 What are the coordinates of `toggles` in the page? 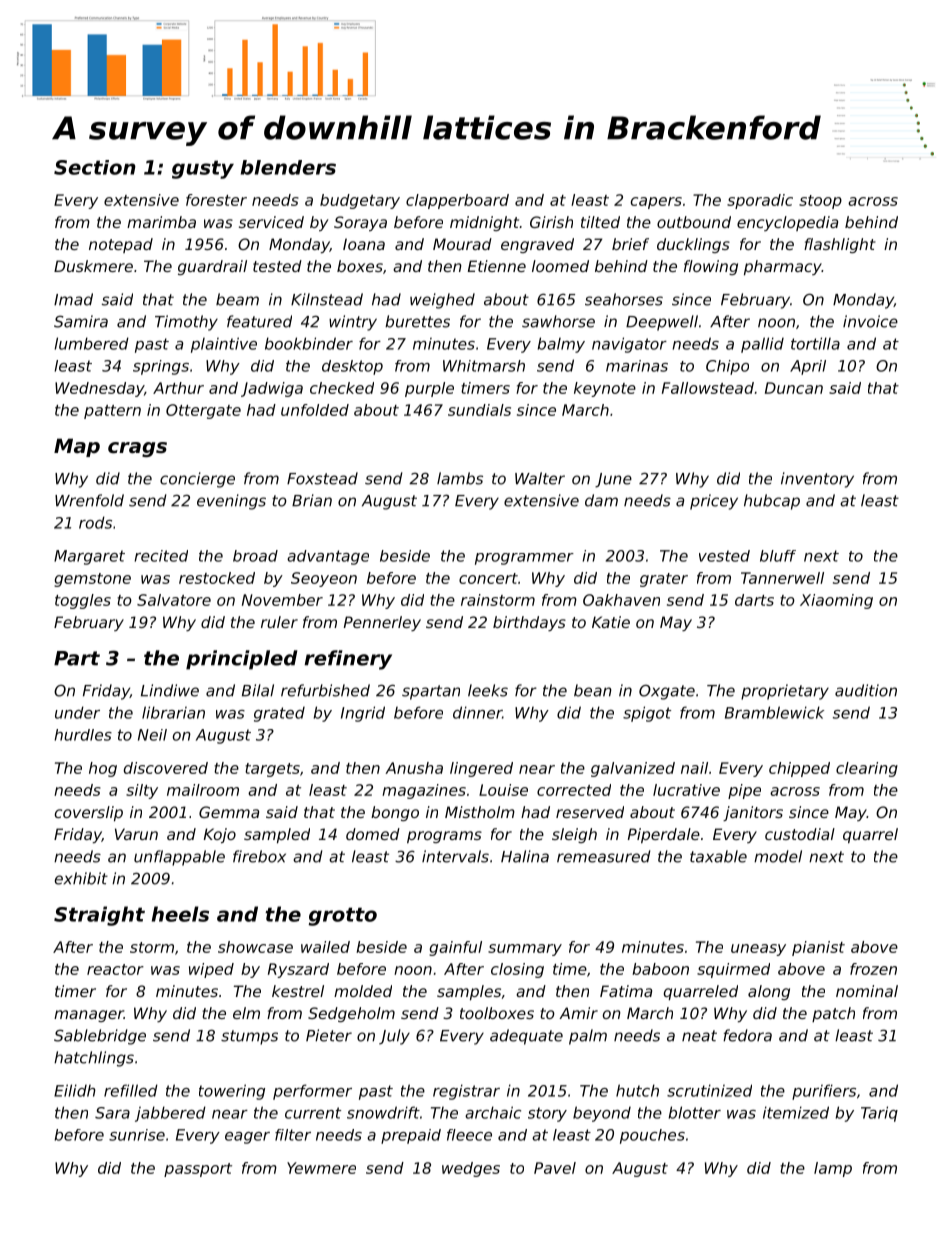 It's located at (83, 601).
